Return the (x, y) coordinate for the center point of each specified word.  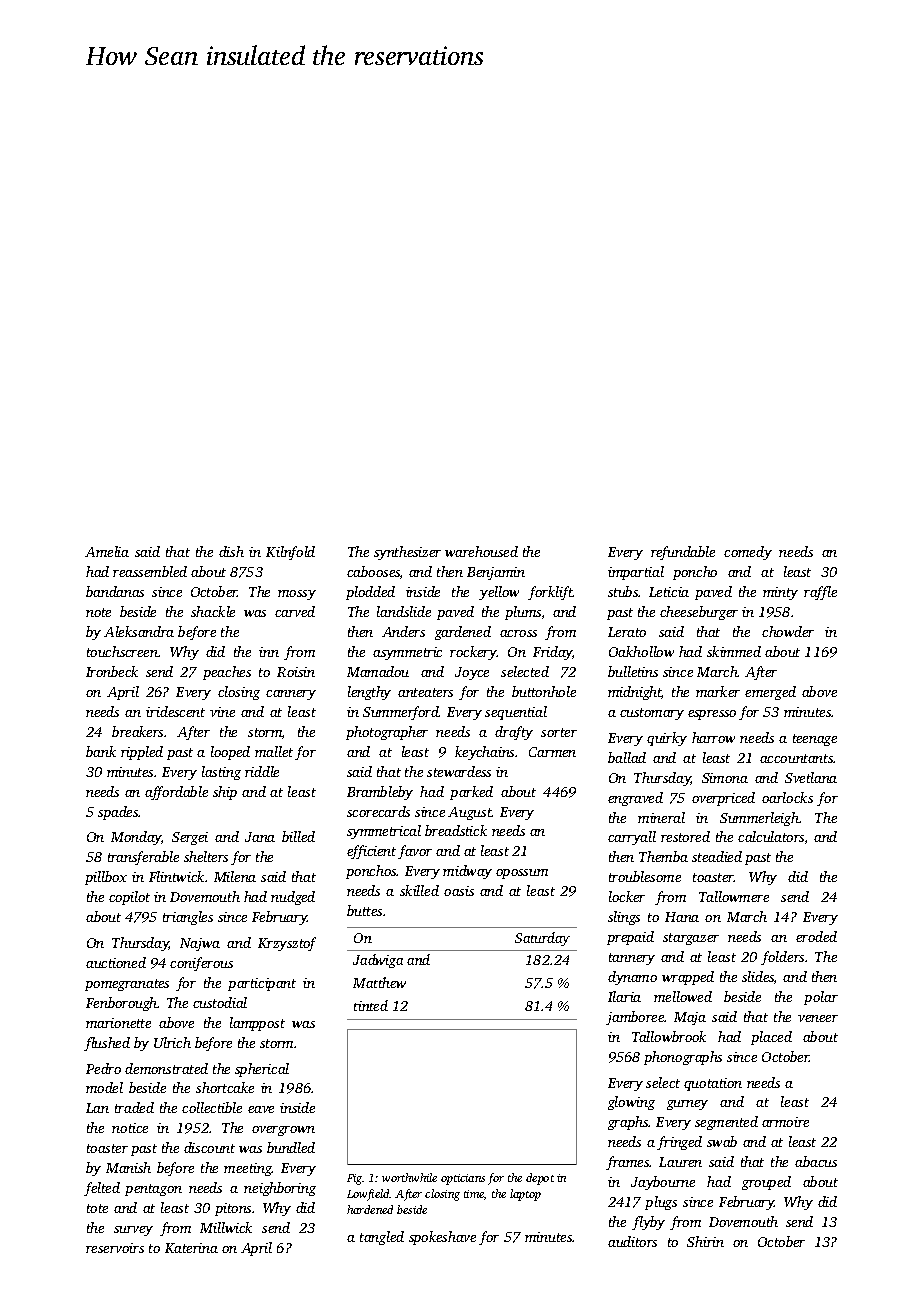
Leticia (669, 592)
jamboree (635, 1018)
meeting (248, 1169)
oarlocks (787, 797)
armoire (785, 1122)
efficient (371, 852)
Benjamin (496, 573)
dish (231, 551)
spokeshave (442, 1238)
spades (118, 813)
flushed (107, 1044)
